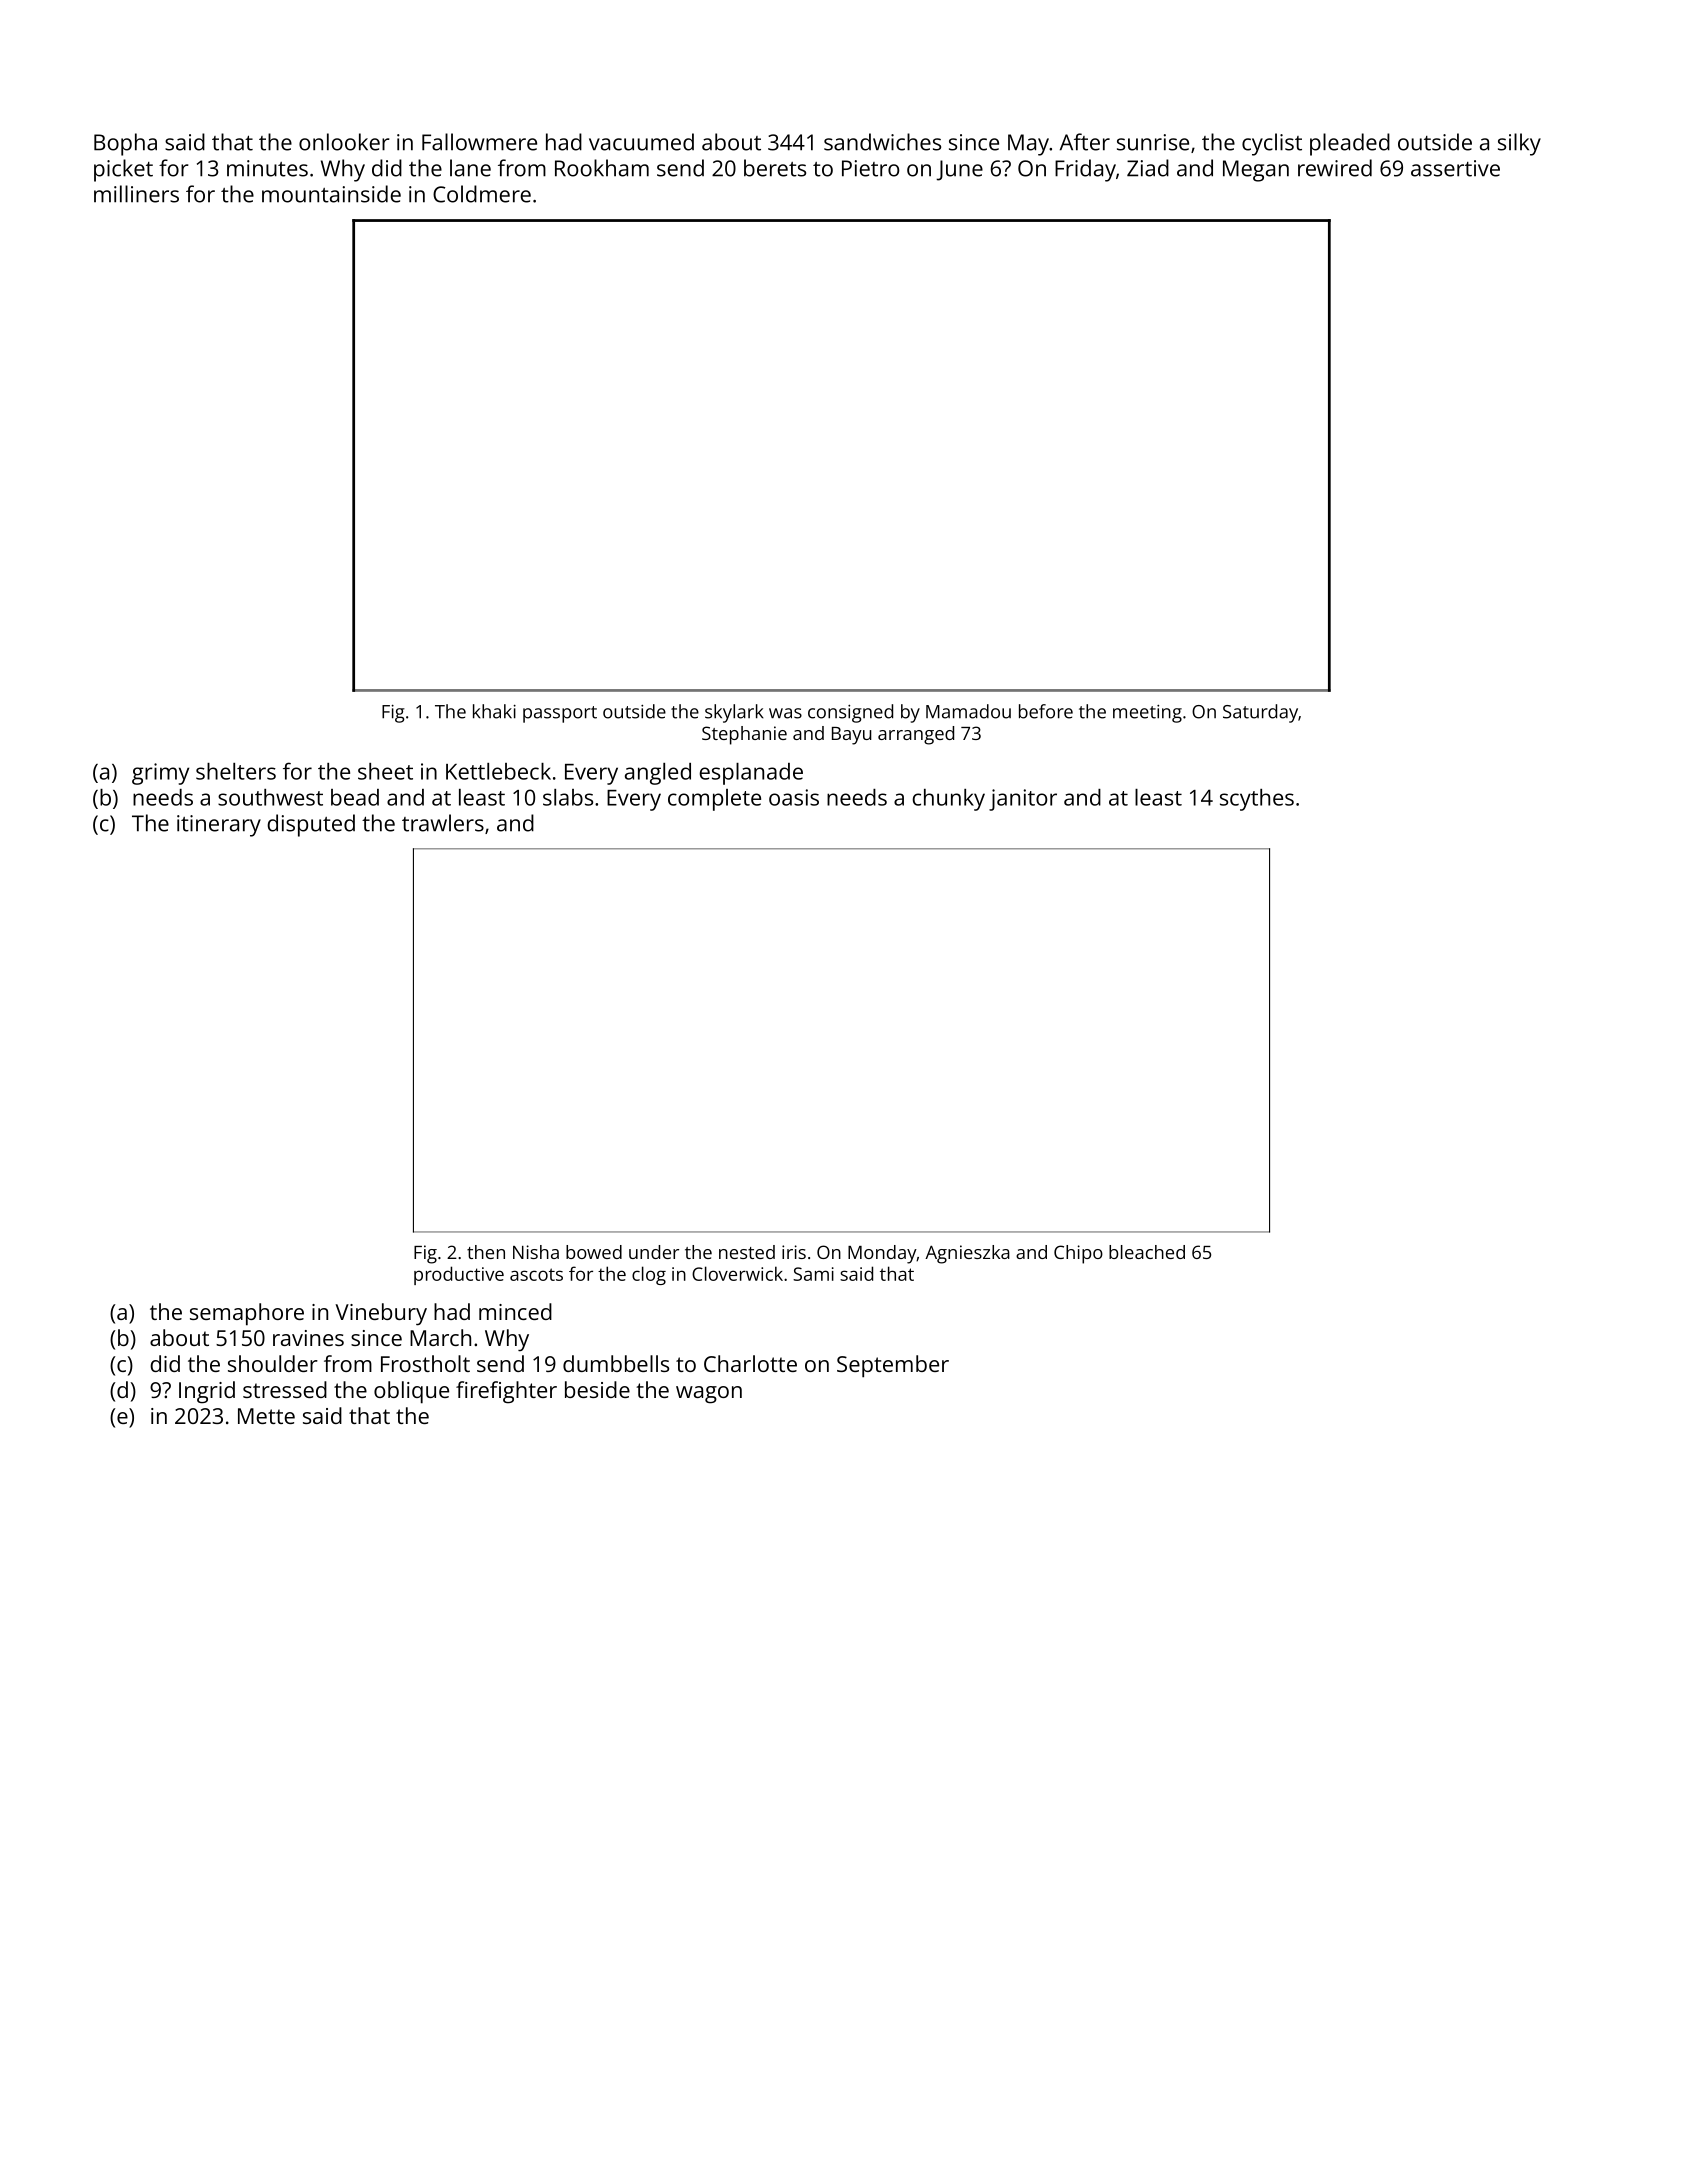 This image has height=2178, width=1683. I want to click on Megan, so click(1256, 171).
